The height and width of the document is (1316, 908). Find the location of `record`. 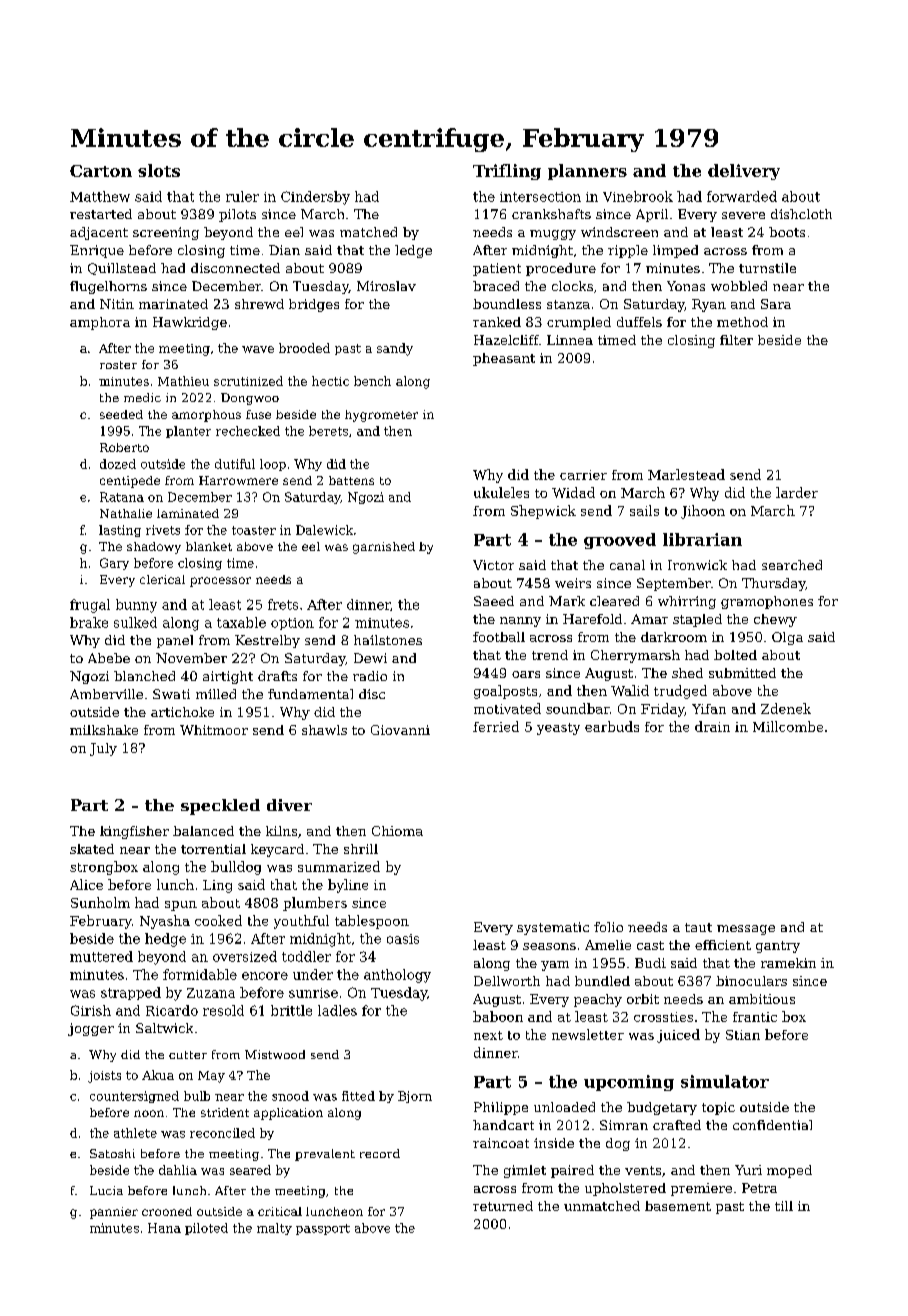

record is located at coordinates (380, 1153).
